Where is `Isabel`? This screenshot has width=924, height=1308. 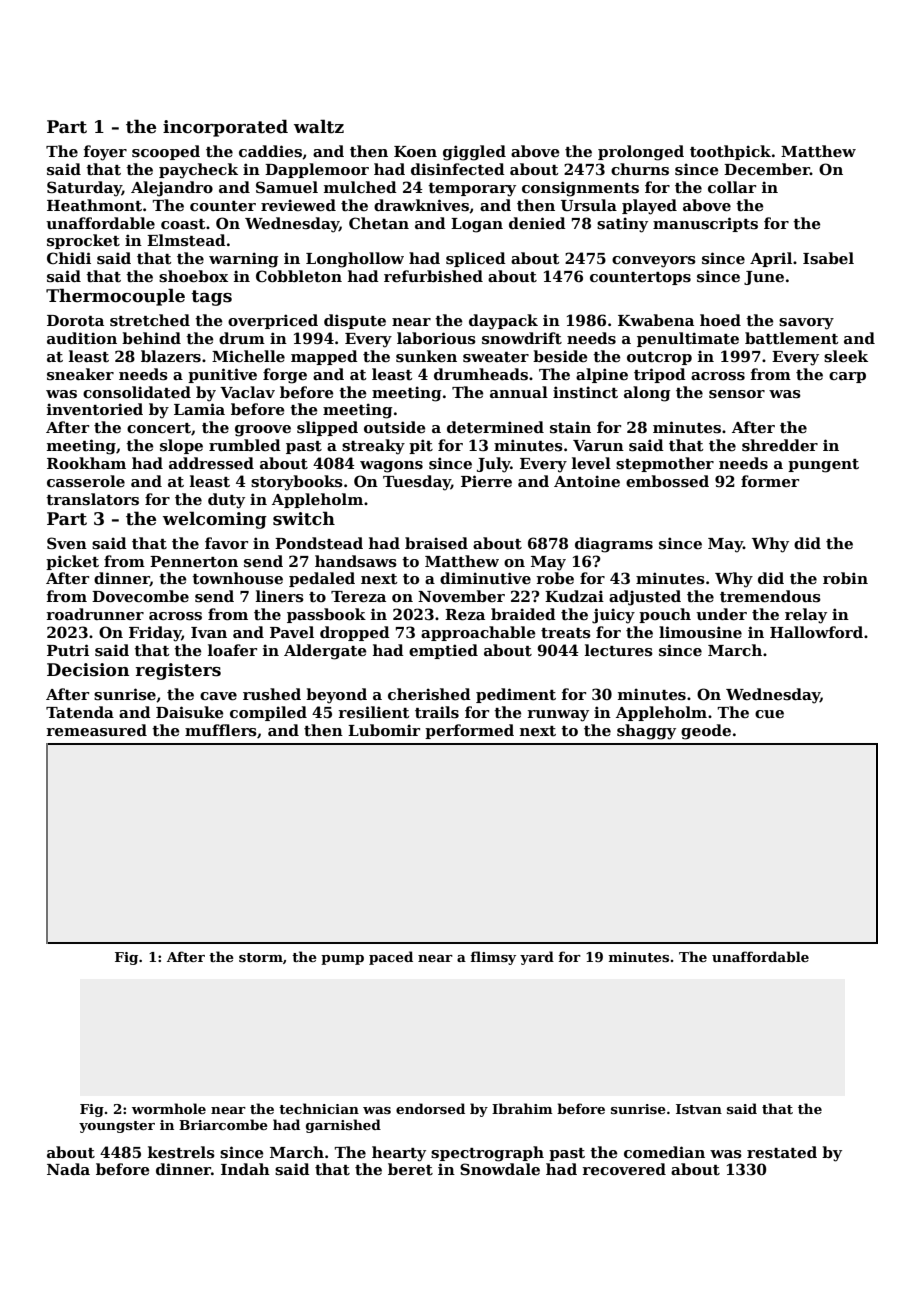
Isabel is located at coordinates (828, 258).
